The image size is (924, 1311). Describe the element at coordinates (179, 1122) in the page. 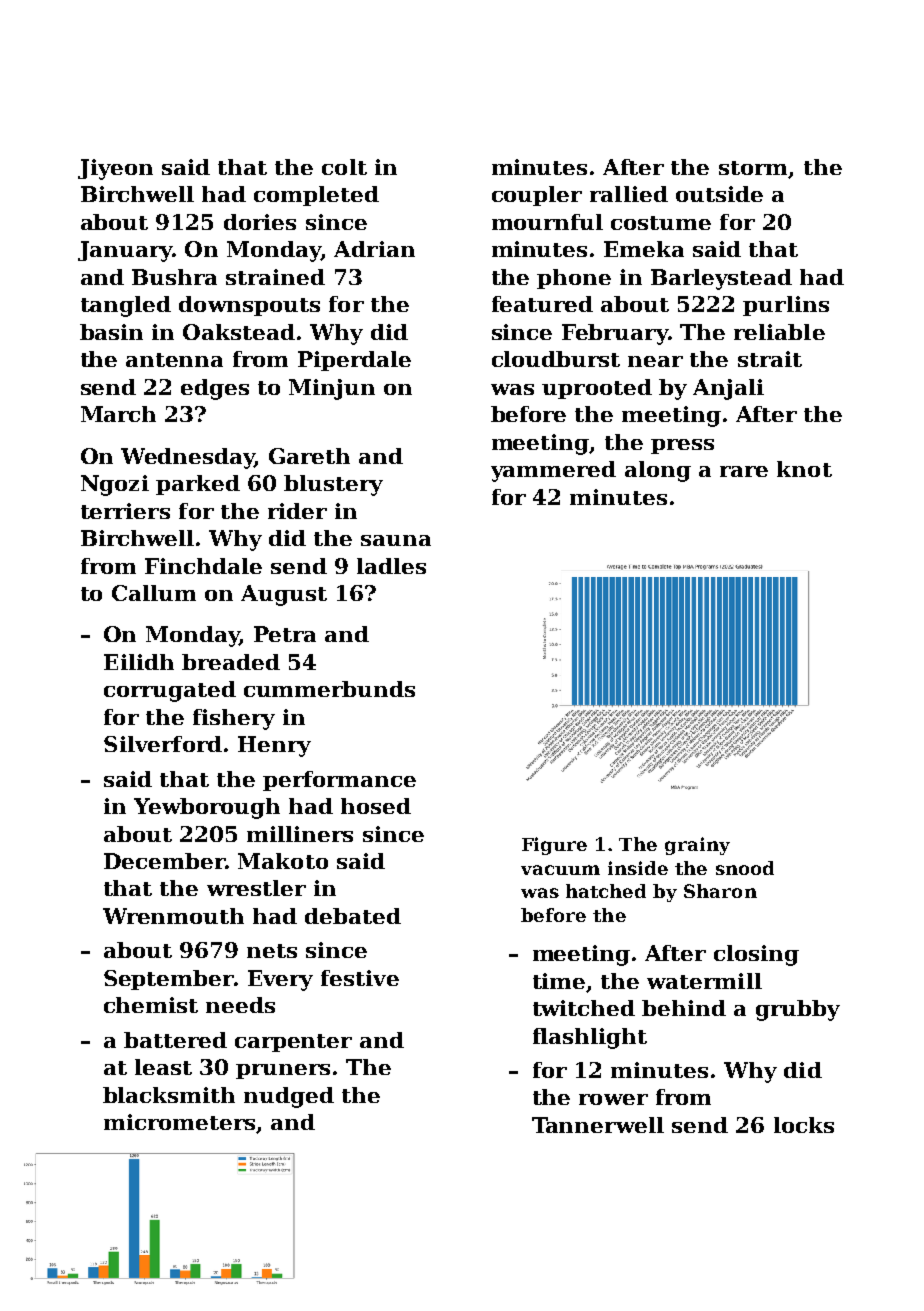

I see `micrometers` at that location.
